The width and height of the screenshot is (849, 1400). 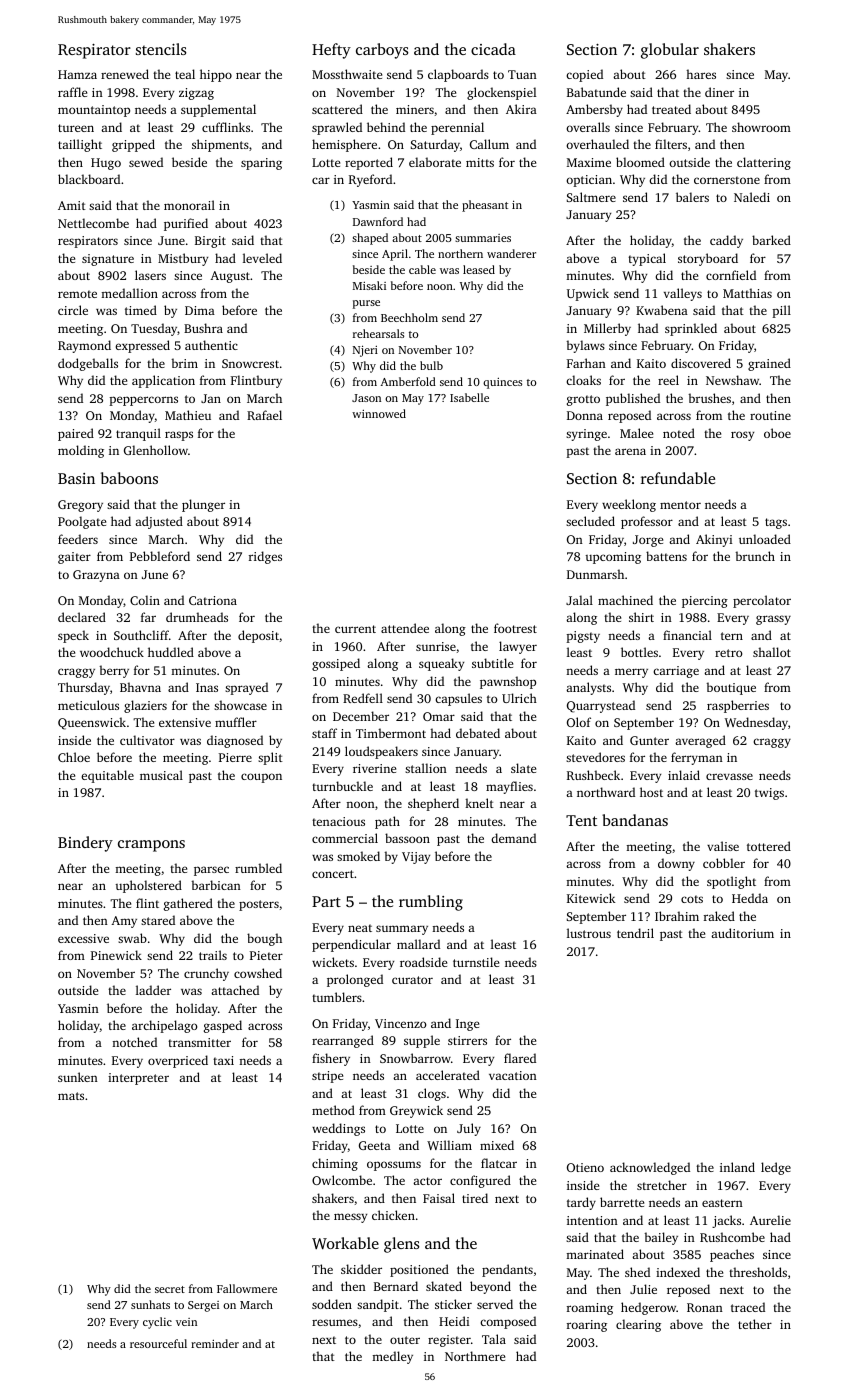 I want to click on drumheads, so click(x=197, y=617).
